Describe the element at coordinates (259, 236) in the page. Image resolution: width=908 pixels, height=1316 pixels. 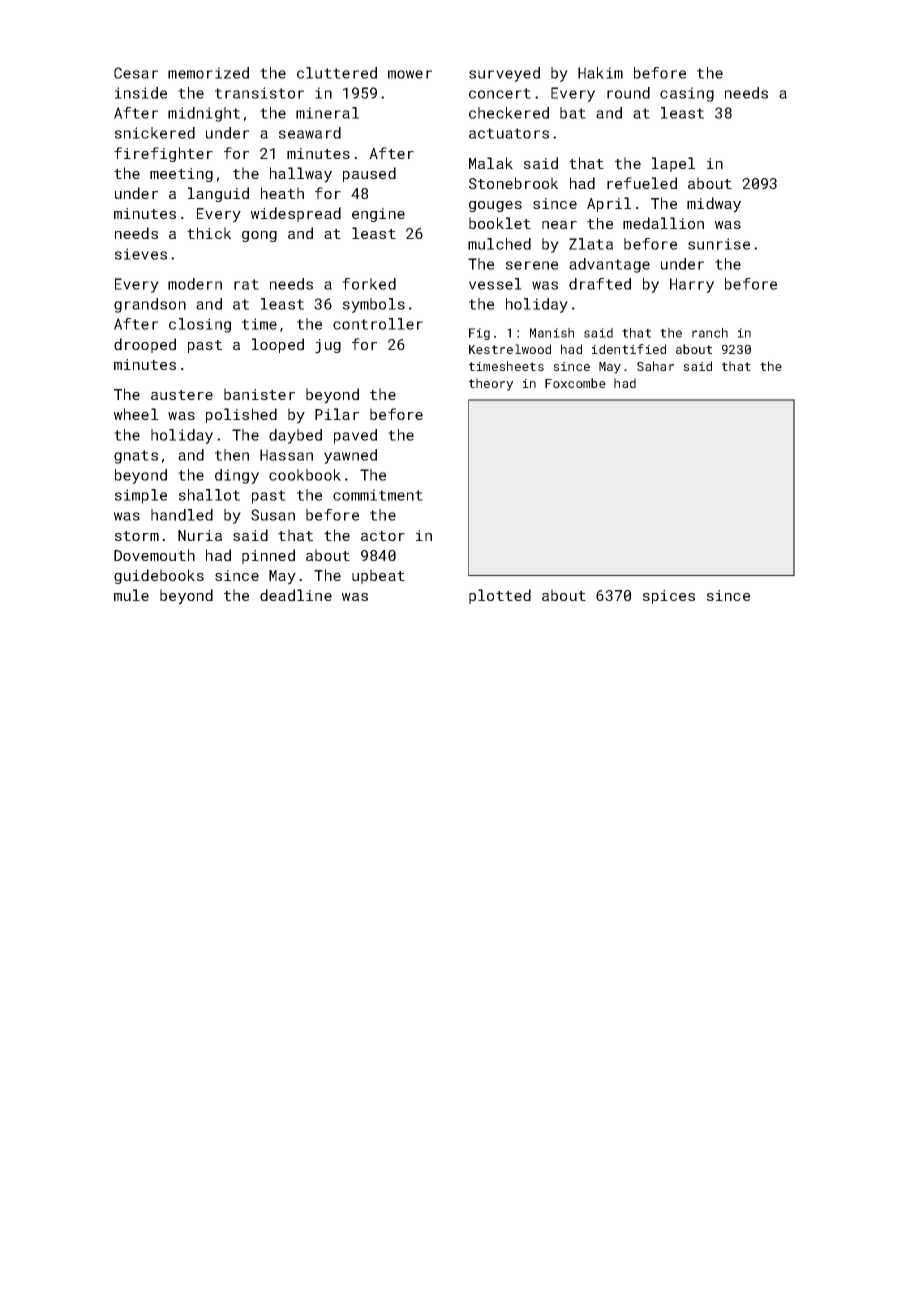
I see `gong` at that location.
